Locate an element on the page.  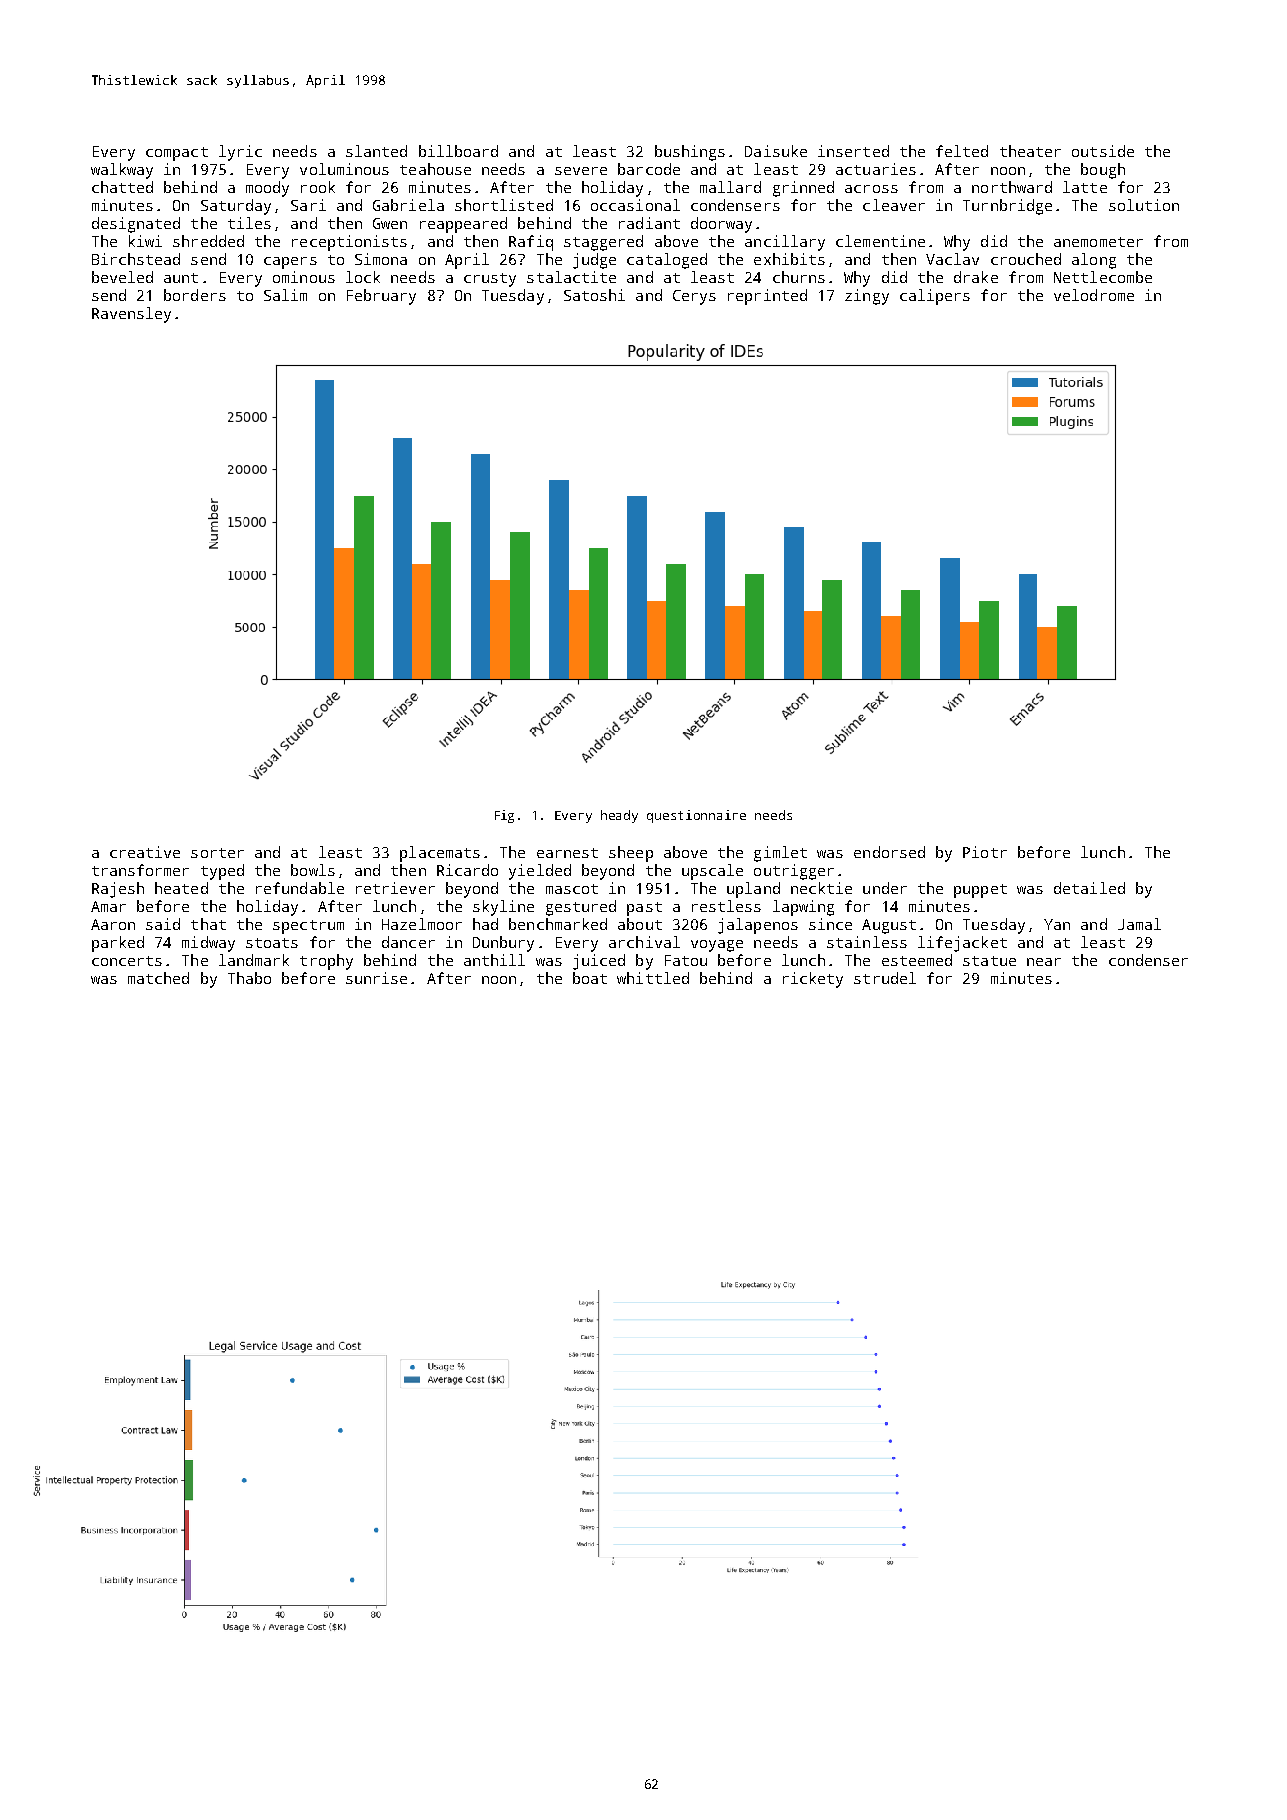
Salim is located at coordinates (285, 295).
